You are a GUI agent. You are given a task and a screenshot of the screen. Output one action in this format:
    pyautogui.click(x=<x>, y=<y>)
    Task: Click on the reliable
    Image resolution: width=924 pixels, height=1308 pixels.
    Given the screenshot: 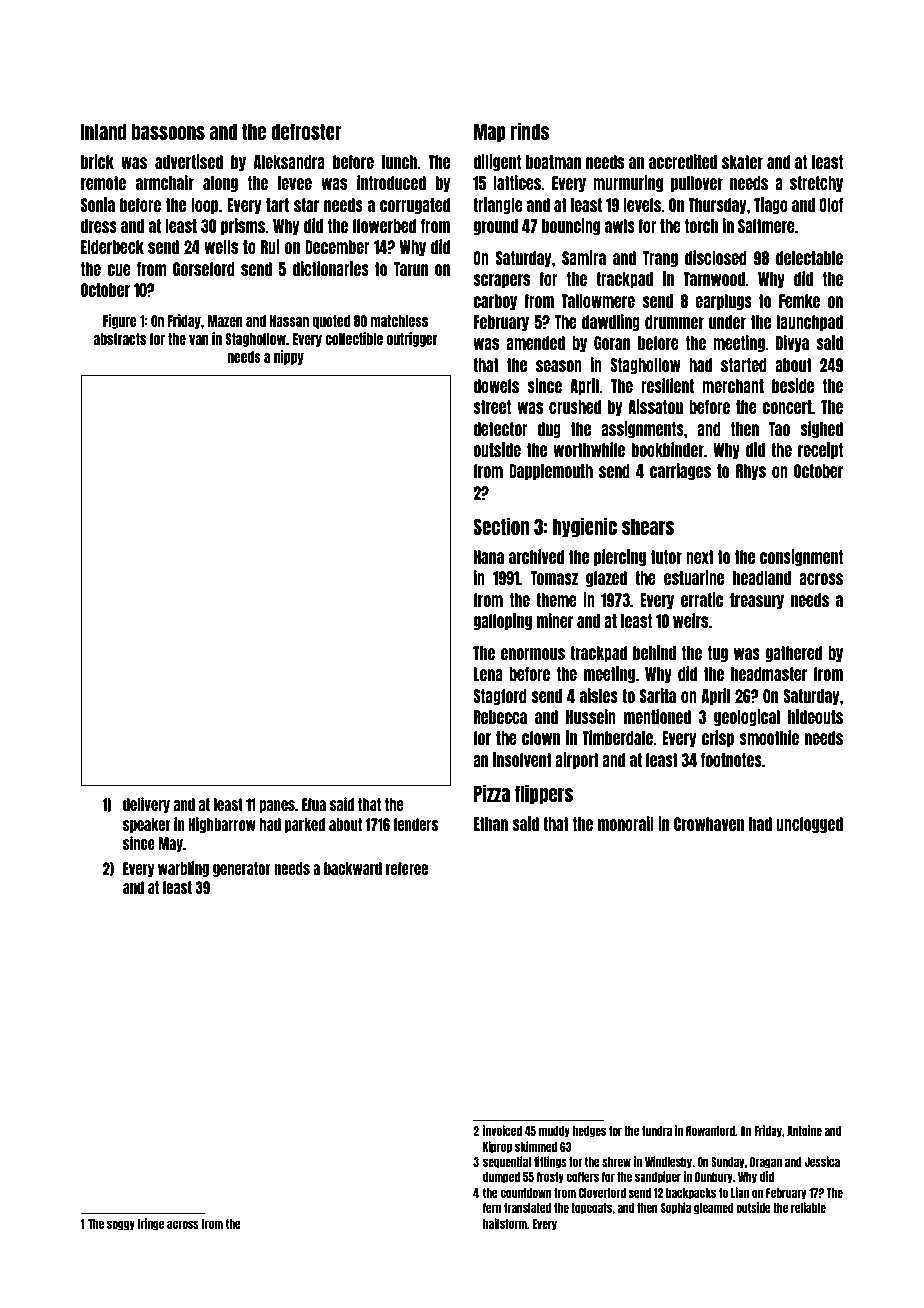 What is the action you would take?
    pyautogui.click(x=808, y=1207)
